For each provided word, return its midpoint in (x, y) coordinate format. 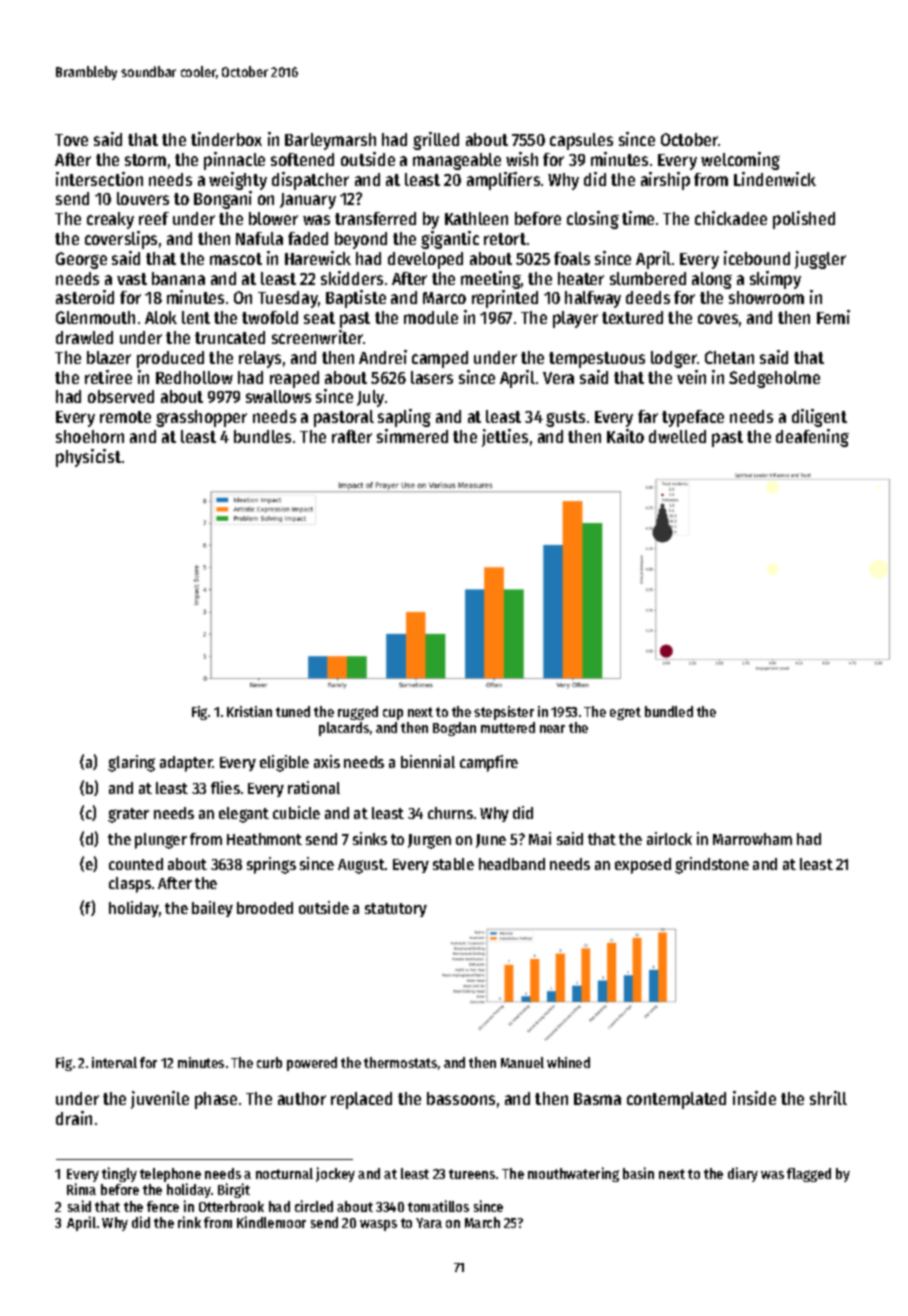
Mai (540, 838)
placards (344, 729)
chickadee (731, 218)
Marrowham (752, 839)
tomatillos (438, 1206)
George (81, 260)
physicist (88, 458)
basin (638, 1173)
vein (691, 377)
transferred (375, 218)
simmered (412, 436)
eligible (284, 763)
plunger (161, 841)
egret (625, 713)
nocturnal (284, 1173)
